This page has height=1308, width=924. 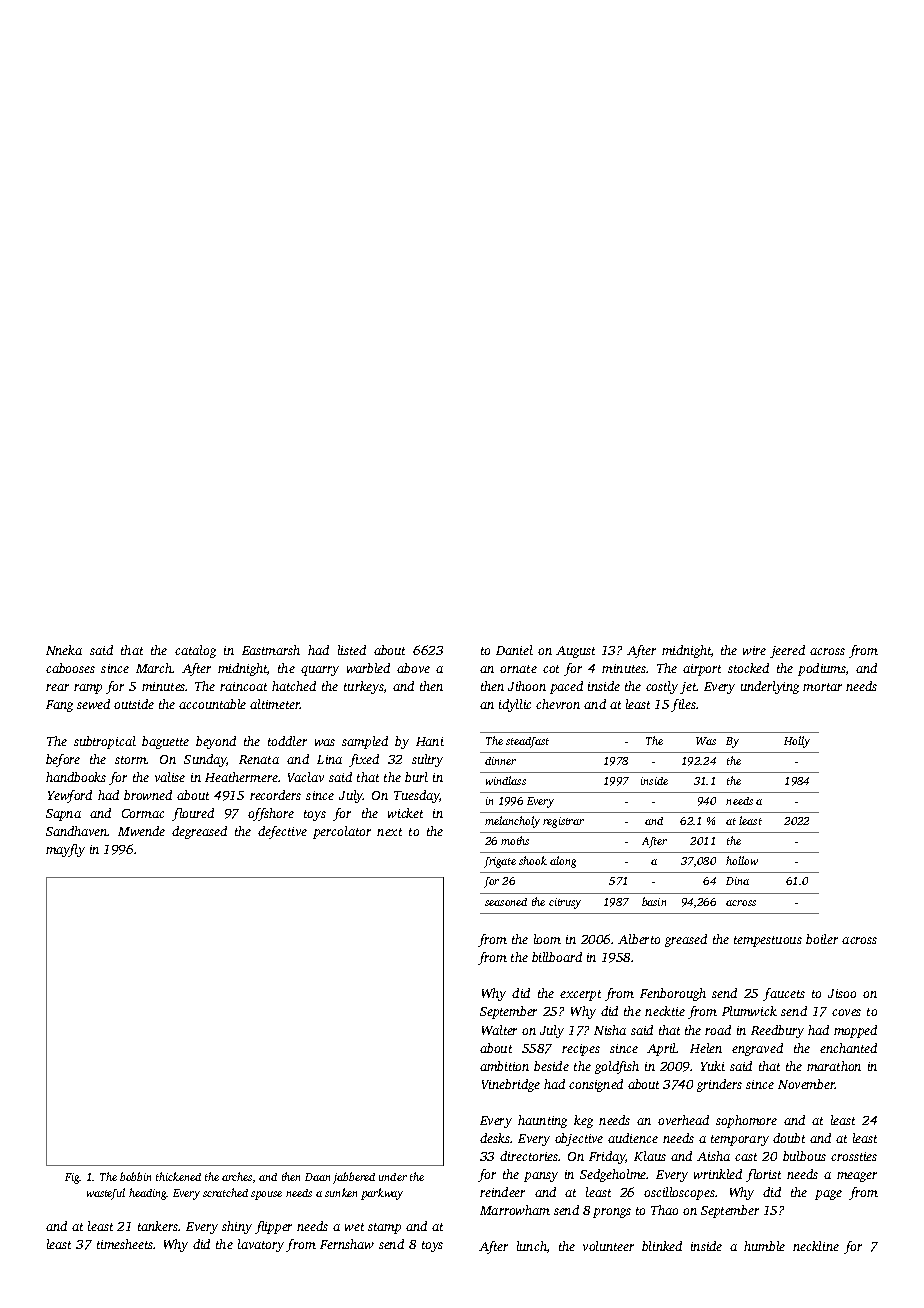 What do you see at coordinates (797, 742) in the page?
I see `Holly` at bounding box center [797, 742].
